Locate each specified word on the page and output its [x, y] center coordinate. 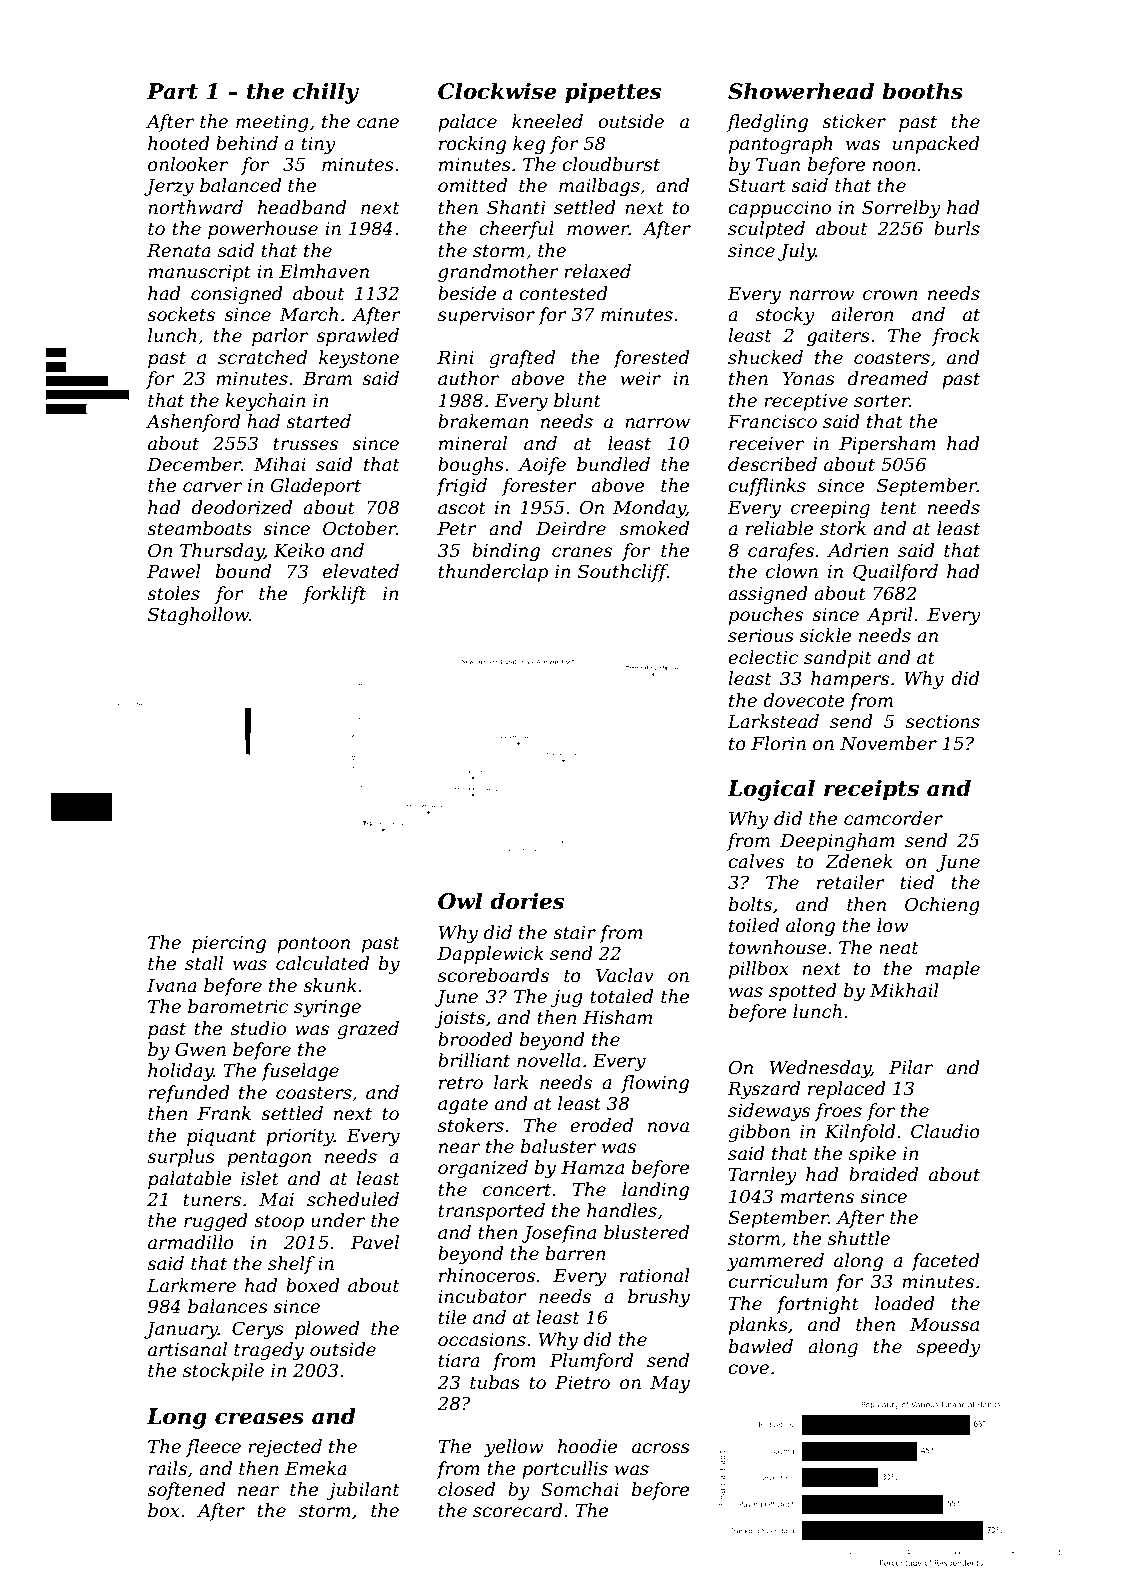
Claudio [945, 1131]
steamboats [199, 528]
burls [957, 228]
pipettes [613, 93]
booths [922, 91]
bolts [750, 904]
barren [576, 1253]
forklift [334, 595]
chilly [326, 93]
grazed [368, 1030]
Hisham [617, 1017]
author [468, 378]
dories [527, 901]
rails [167, 1468]
